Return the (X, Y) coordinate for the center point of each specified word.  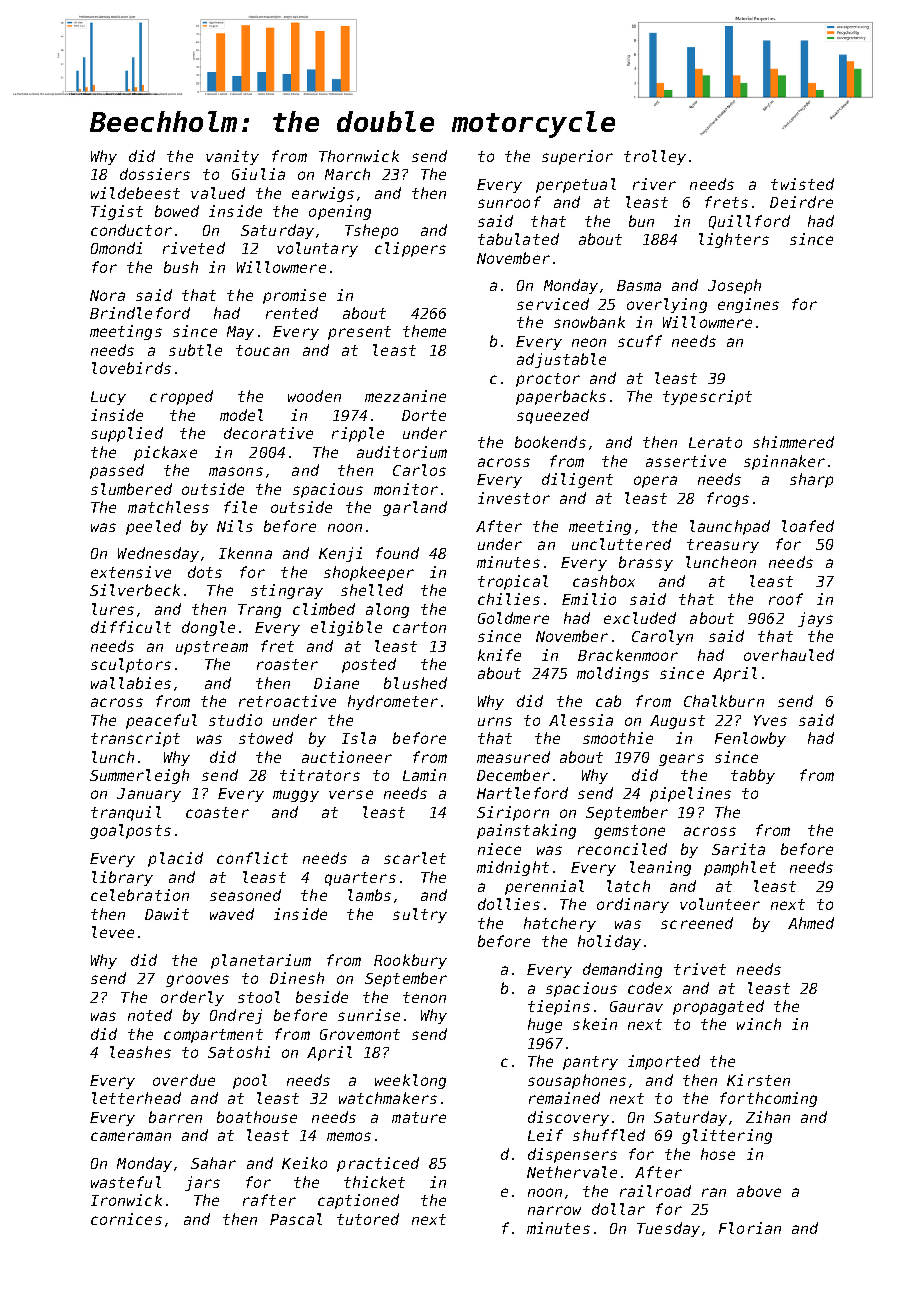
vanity (232, 157)
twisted (802, 184)
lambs (369, 895)
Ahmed (811, 923)
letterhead (136, 1098)
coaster (217, 812)
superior (577, 157)
